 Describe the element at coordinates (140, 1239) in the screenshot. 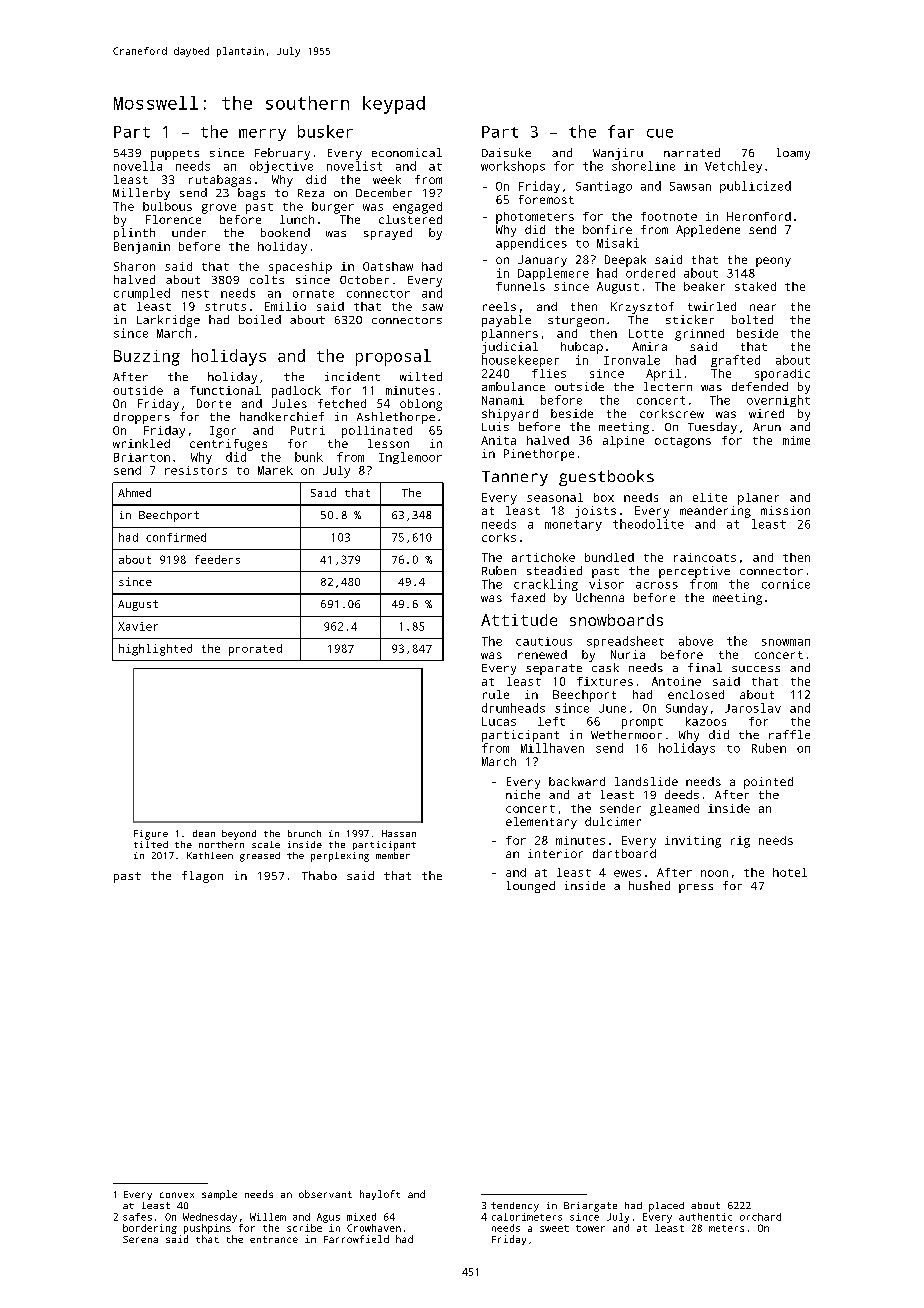

I see `Serena` at that location.
